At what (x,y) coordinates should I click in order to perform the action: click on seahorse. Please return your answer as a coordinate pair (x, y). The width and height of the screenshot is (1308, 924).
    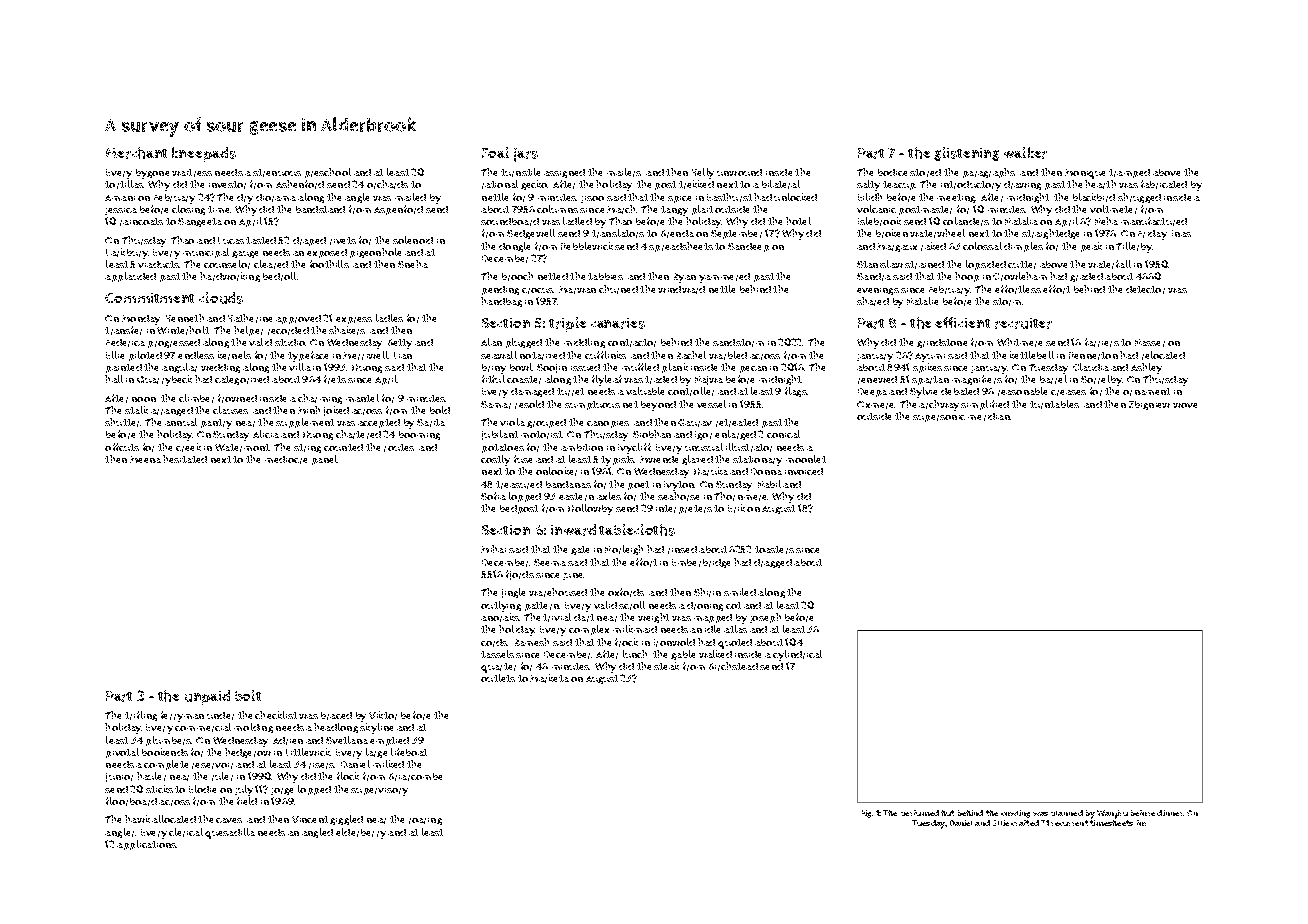
    Looking at the image, I should click on (678, 496).
